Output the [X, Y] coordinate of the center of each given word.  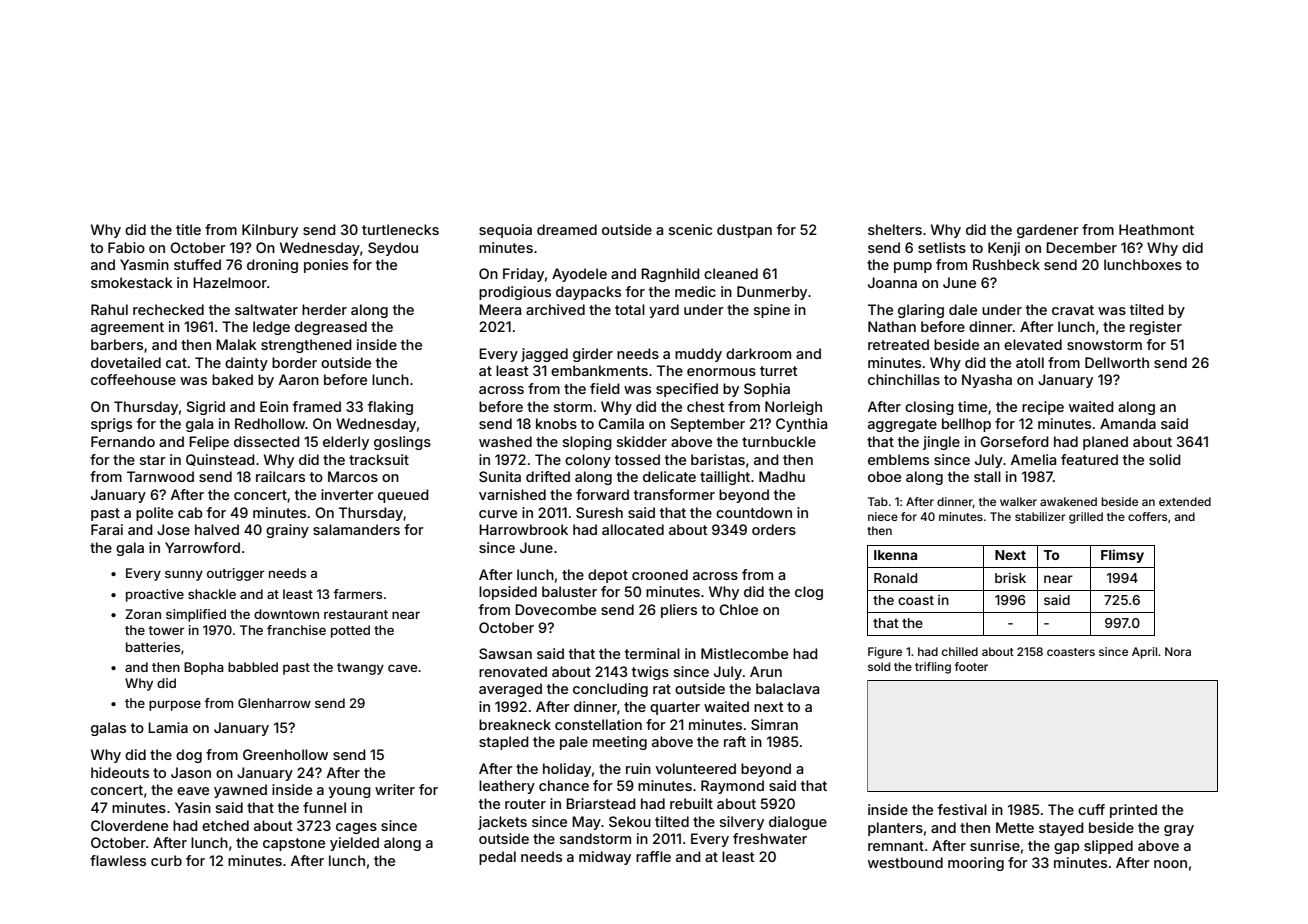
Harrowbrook [523, 529]
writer [395, 789]
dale [963, 309]
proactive [155, 595]
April [1144, 653]
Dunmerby [772, 293]
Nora [1178, 651]
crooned [660, 574]
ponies [326, 266]
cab [190, 512]
